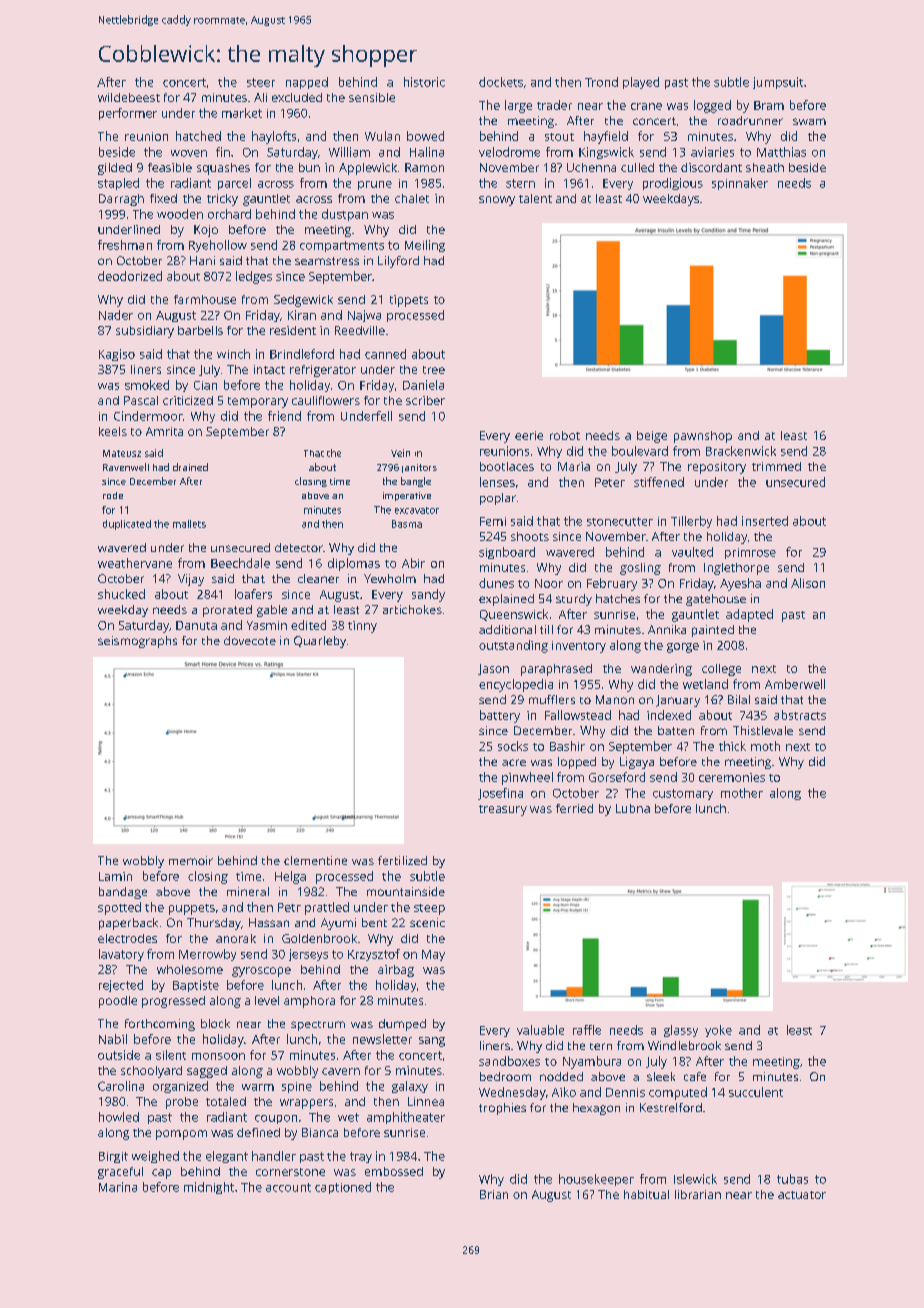 The width and height of the screenshot is (924, 1308). I want to click on Merrowby, so click(207, 955).
